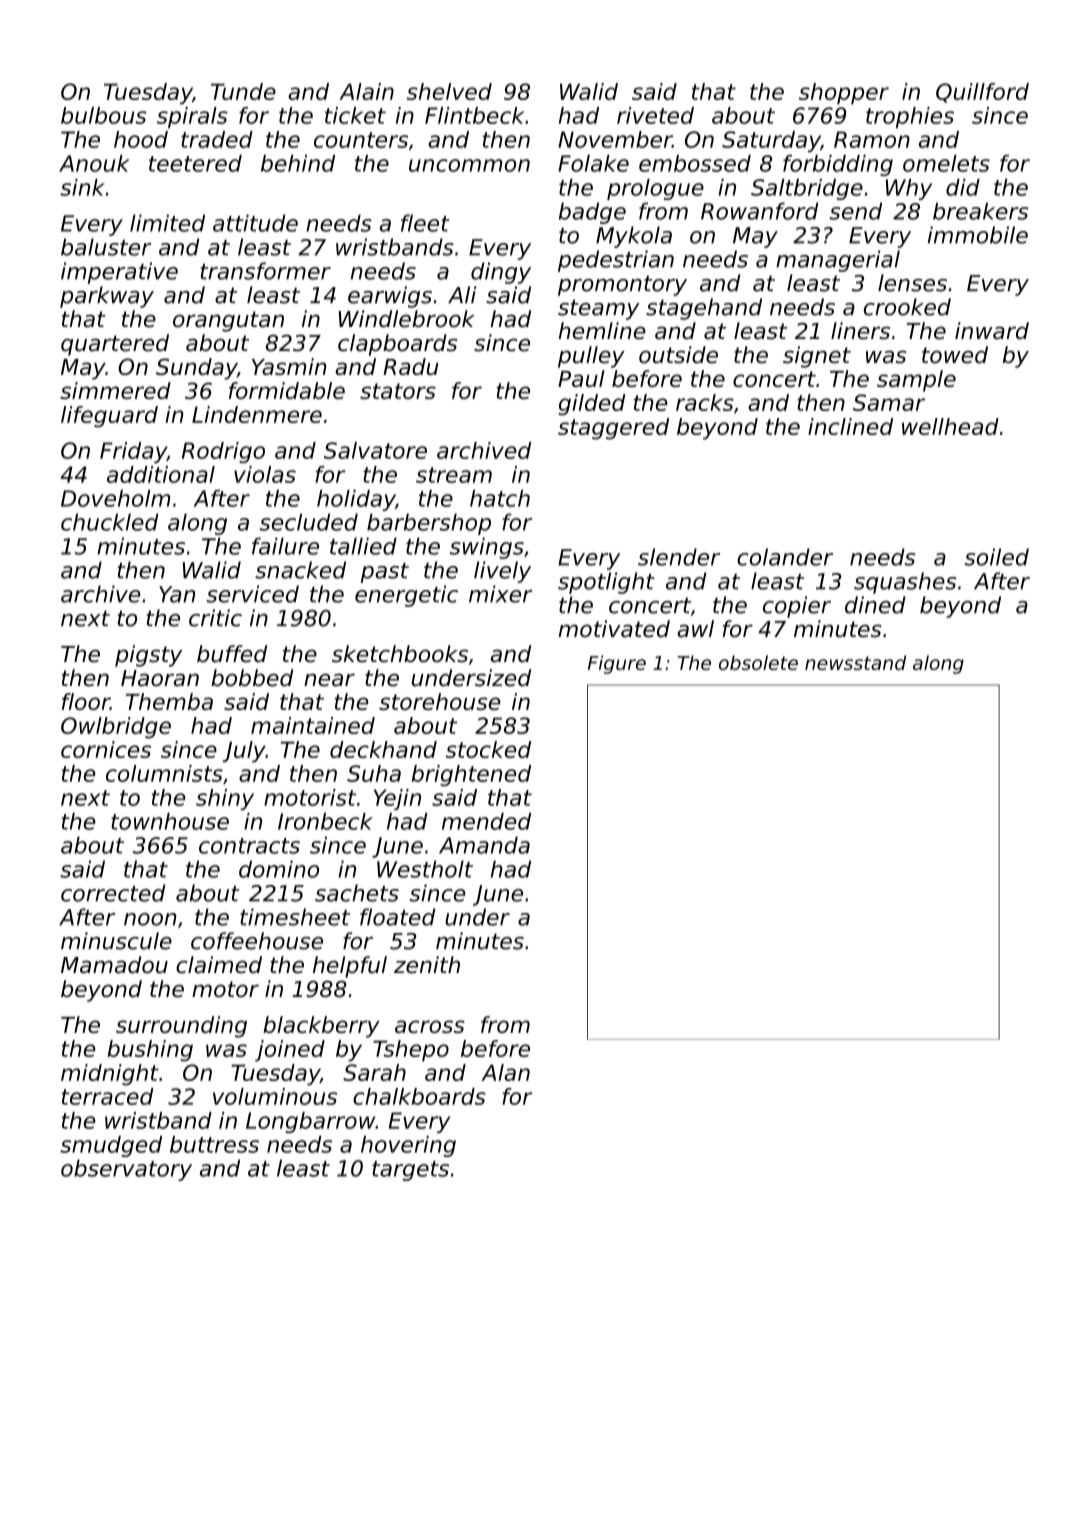 The image size is (1089, 1540). I want to click on managerial, so click(838, 261).
